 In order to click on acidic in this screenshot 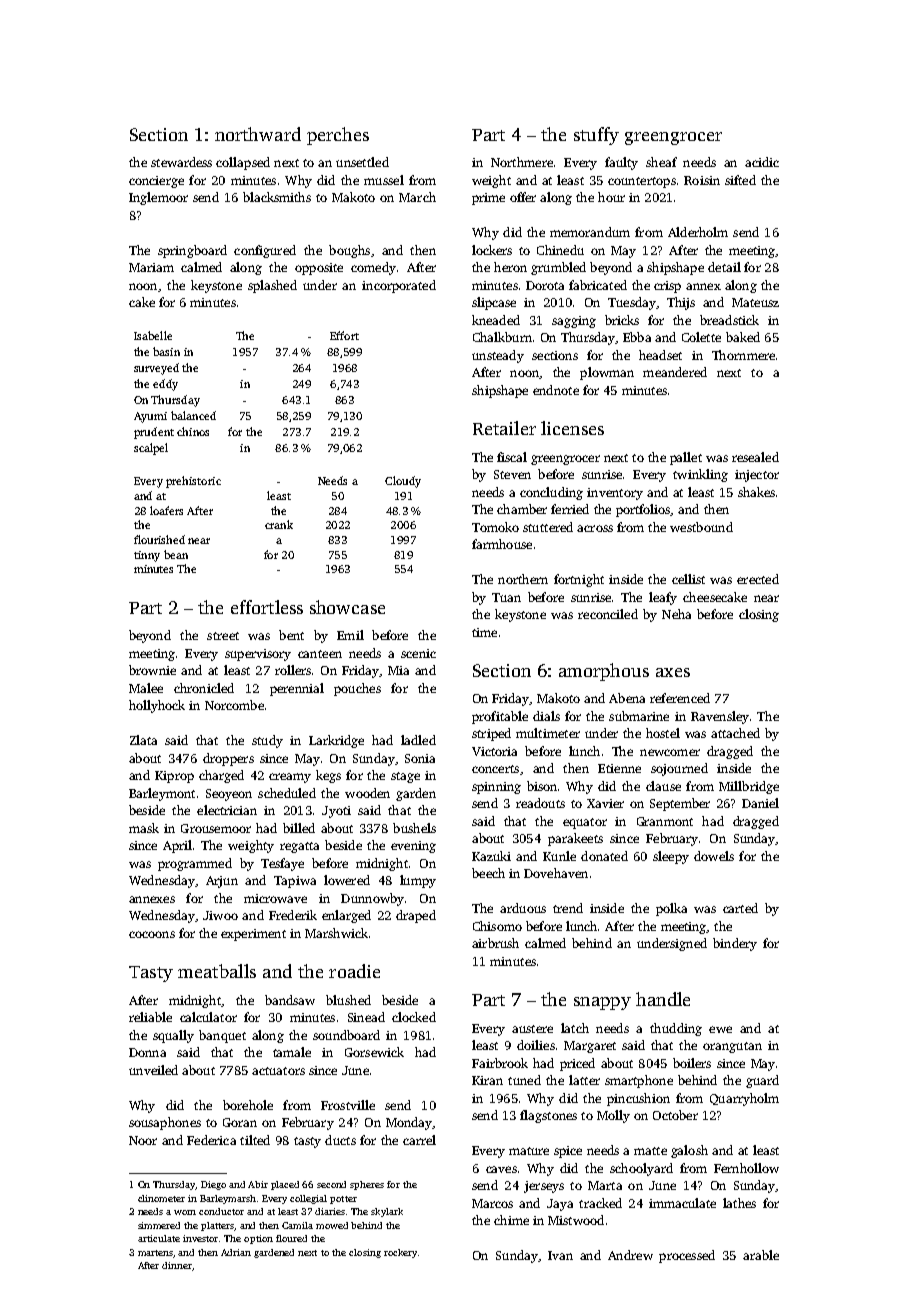, I will do `click(762, 162)`.
